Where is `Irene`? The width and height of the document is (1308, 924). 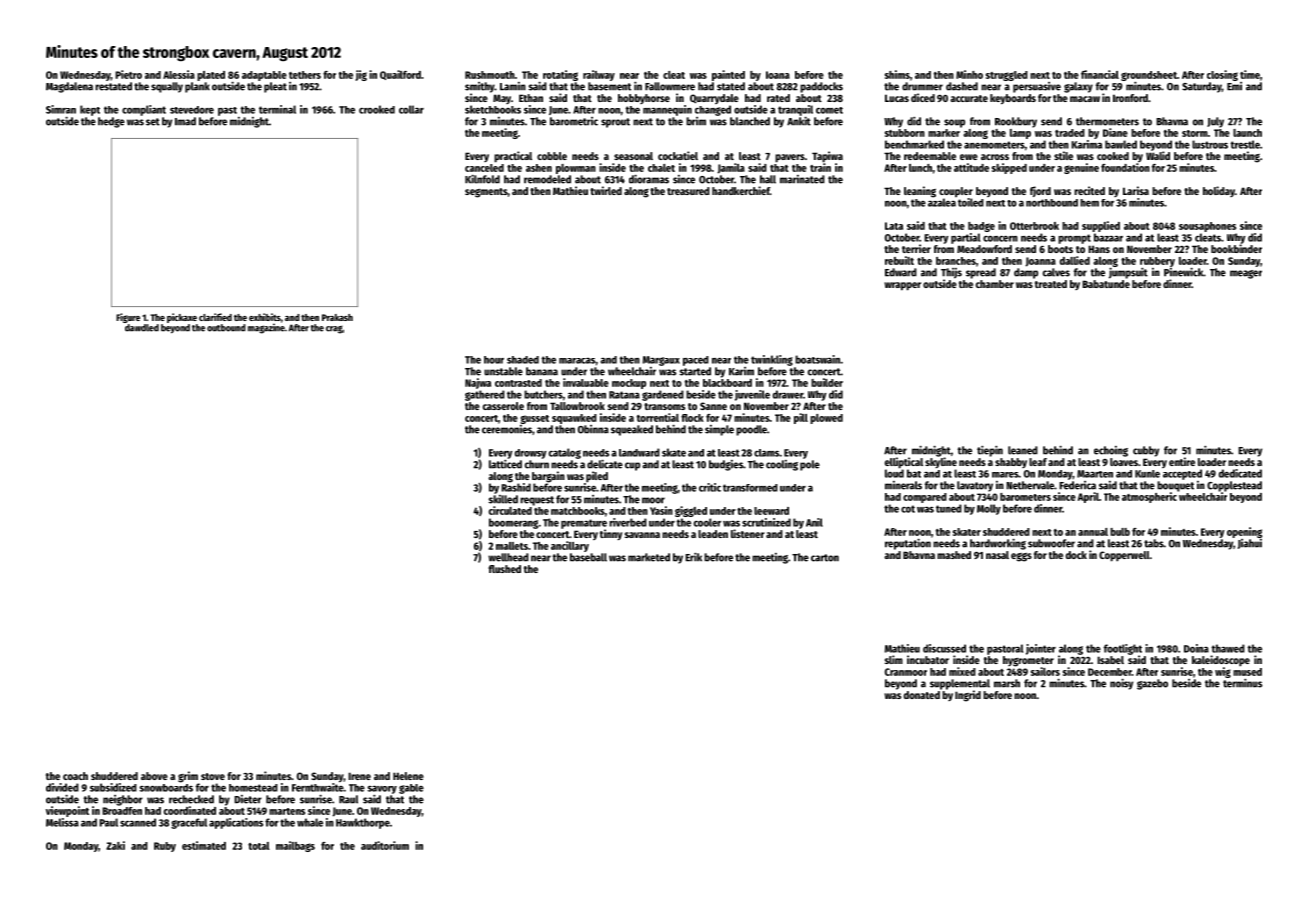 Irene is located at coordinates (359, 776).
